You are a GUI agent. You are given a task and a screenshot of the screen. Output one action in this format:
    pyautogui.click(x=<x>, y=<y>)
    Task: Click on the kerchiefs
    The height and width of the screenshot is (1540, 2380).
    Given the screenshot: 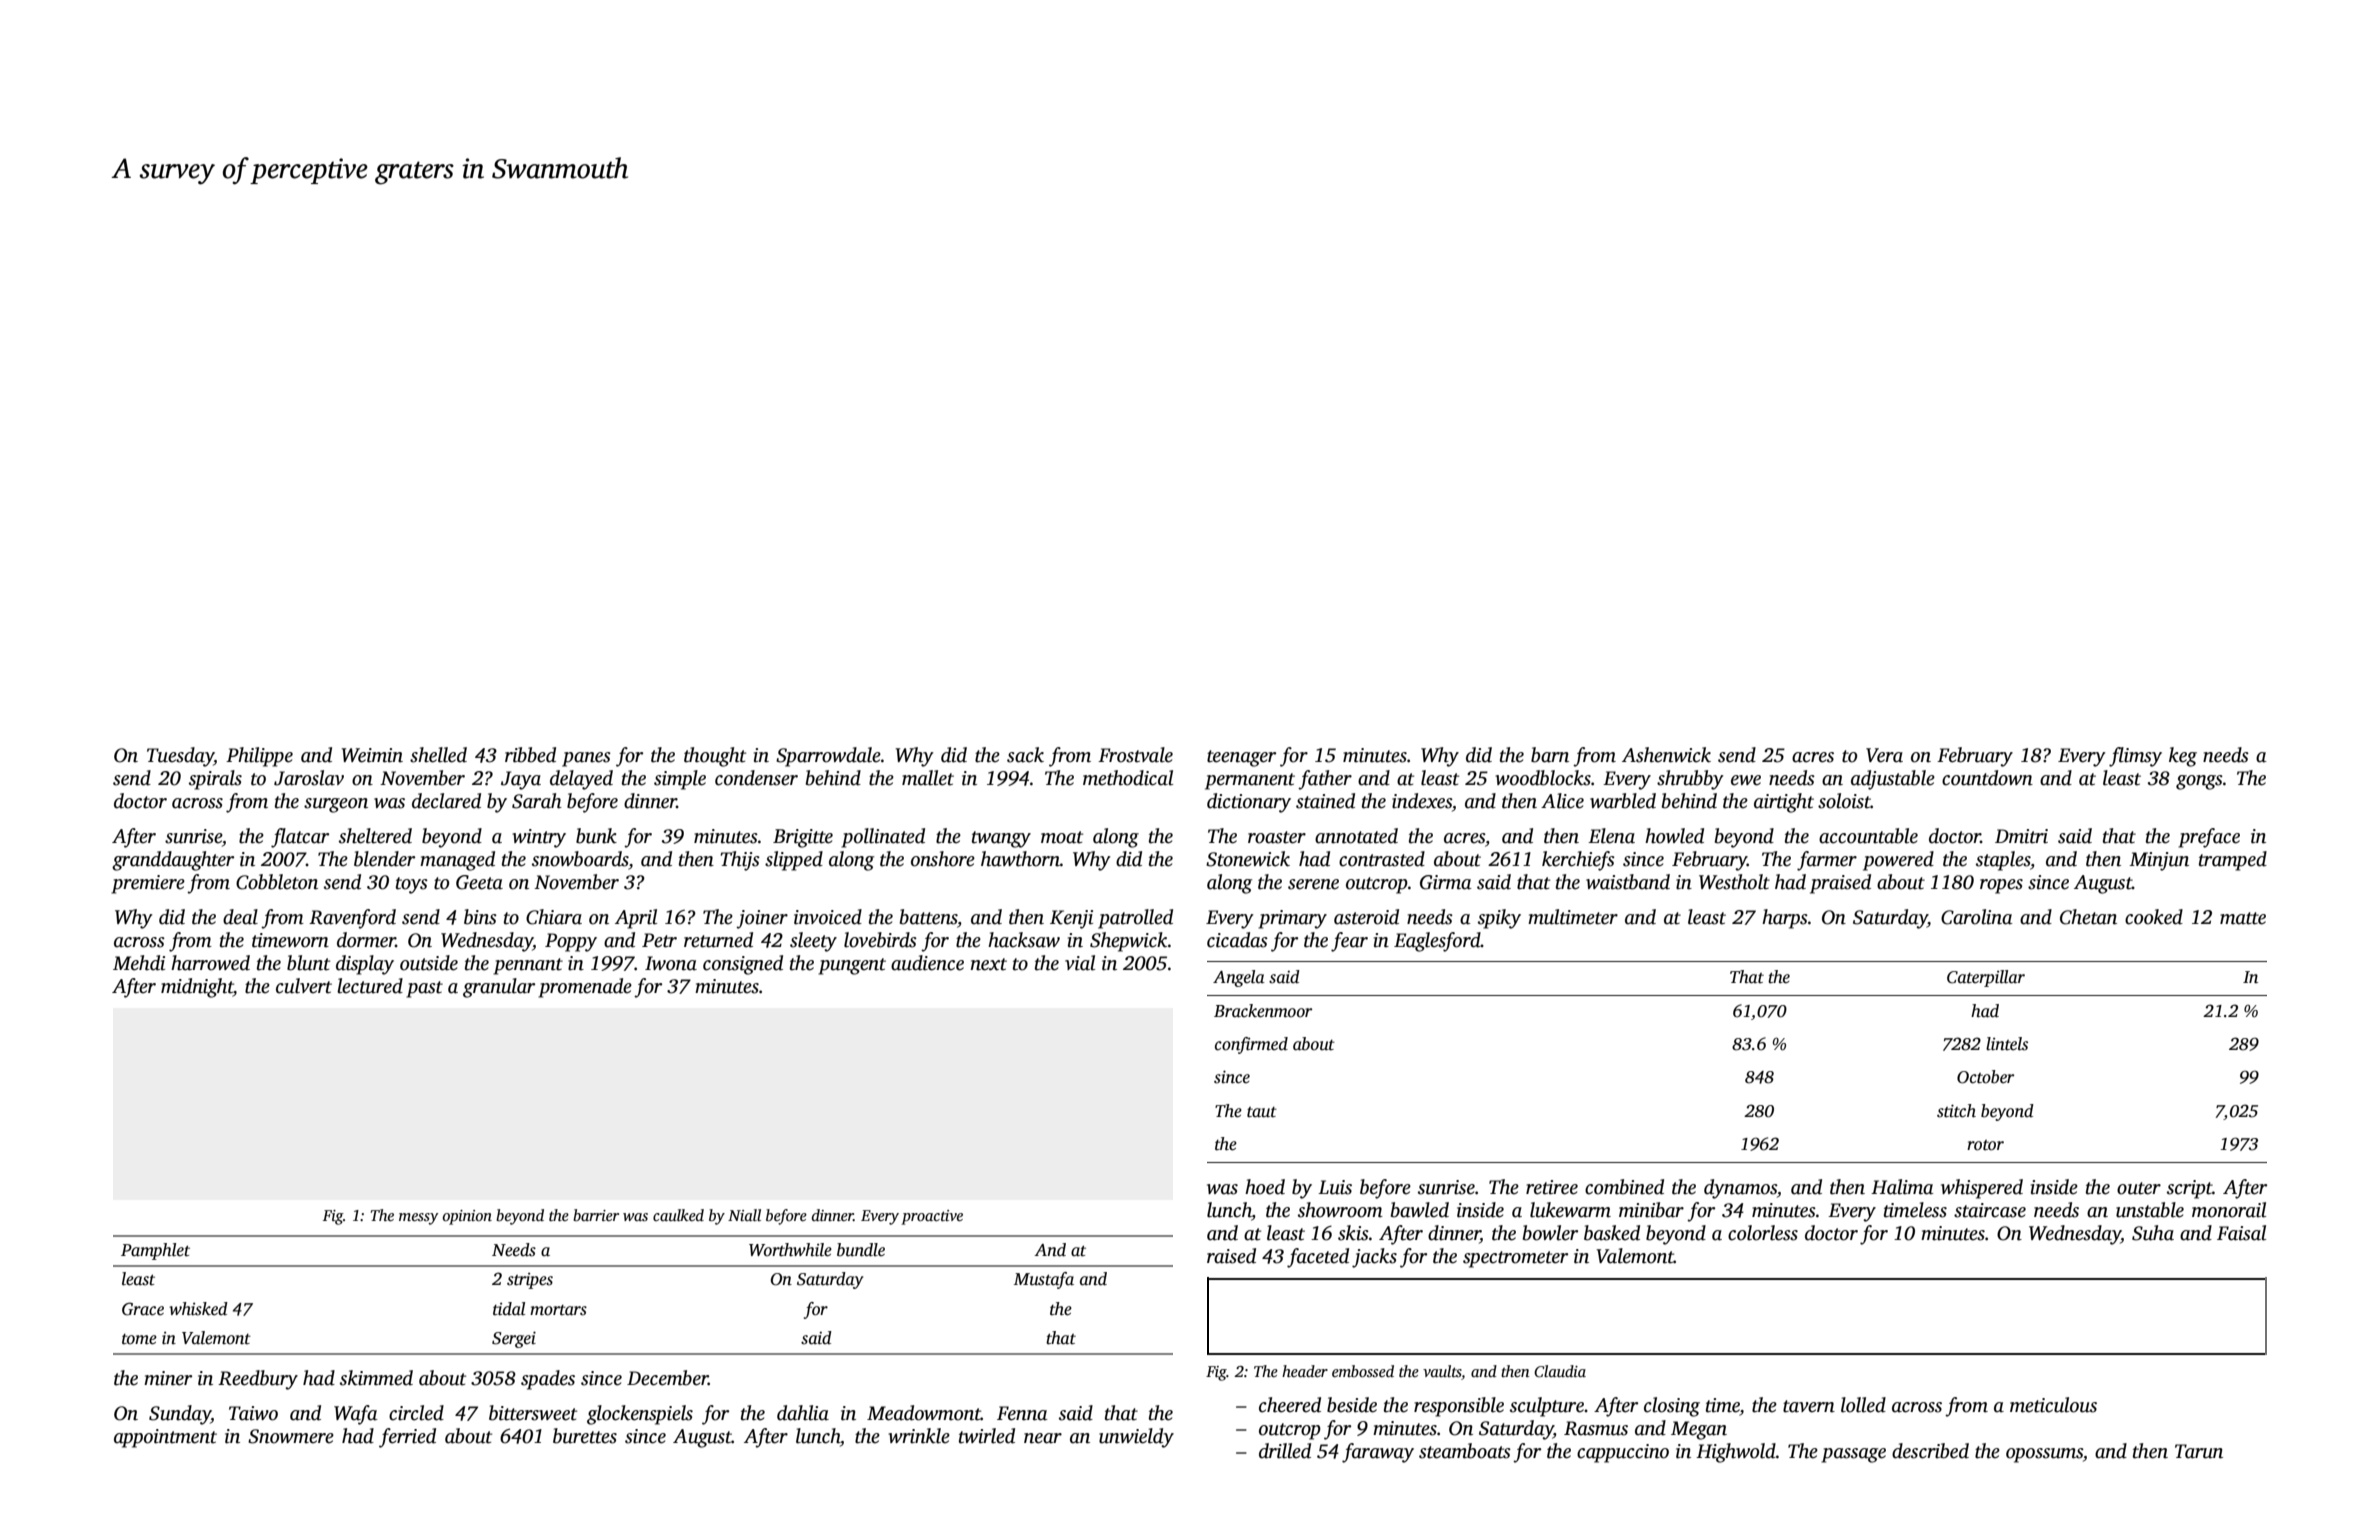 What is the action you would take?
    pyautogui.click(x=1578, y=861)
